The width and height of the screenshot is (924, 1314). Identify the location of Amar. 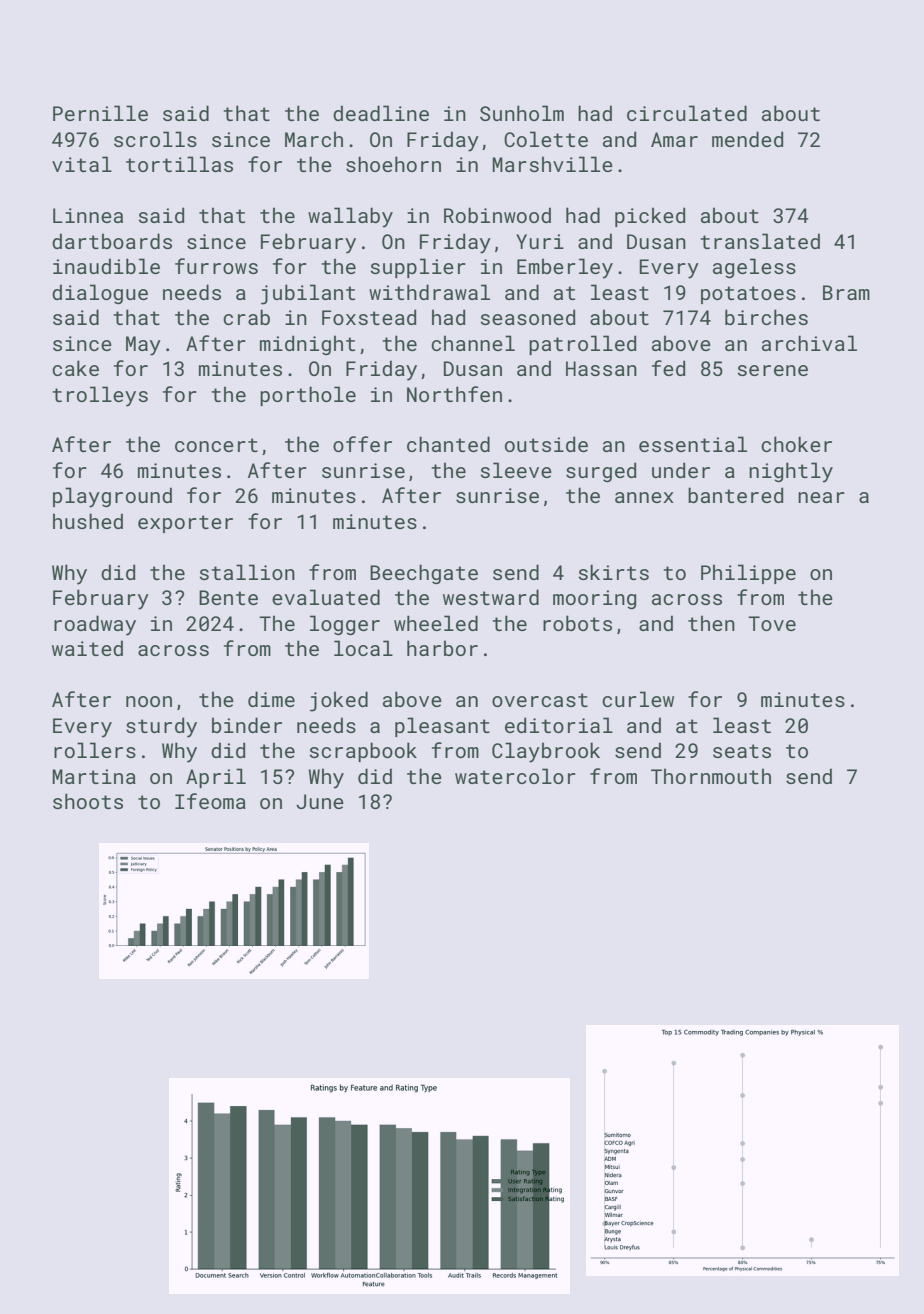
(674, 139).
